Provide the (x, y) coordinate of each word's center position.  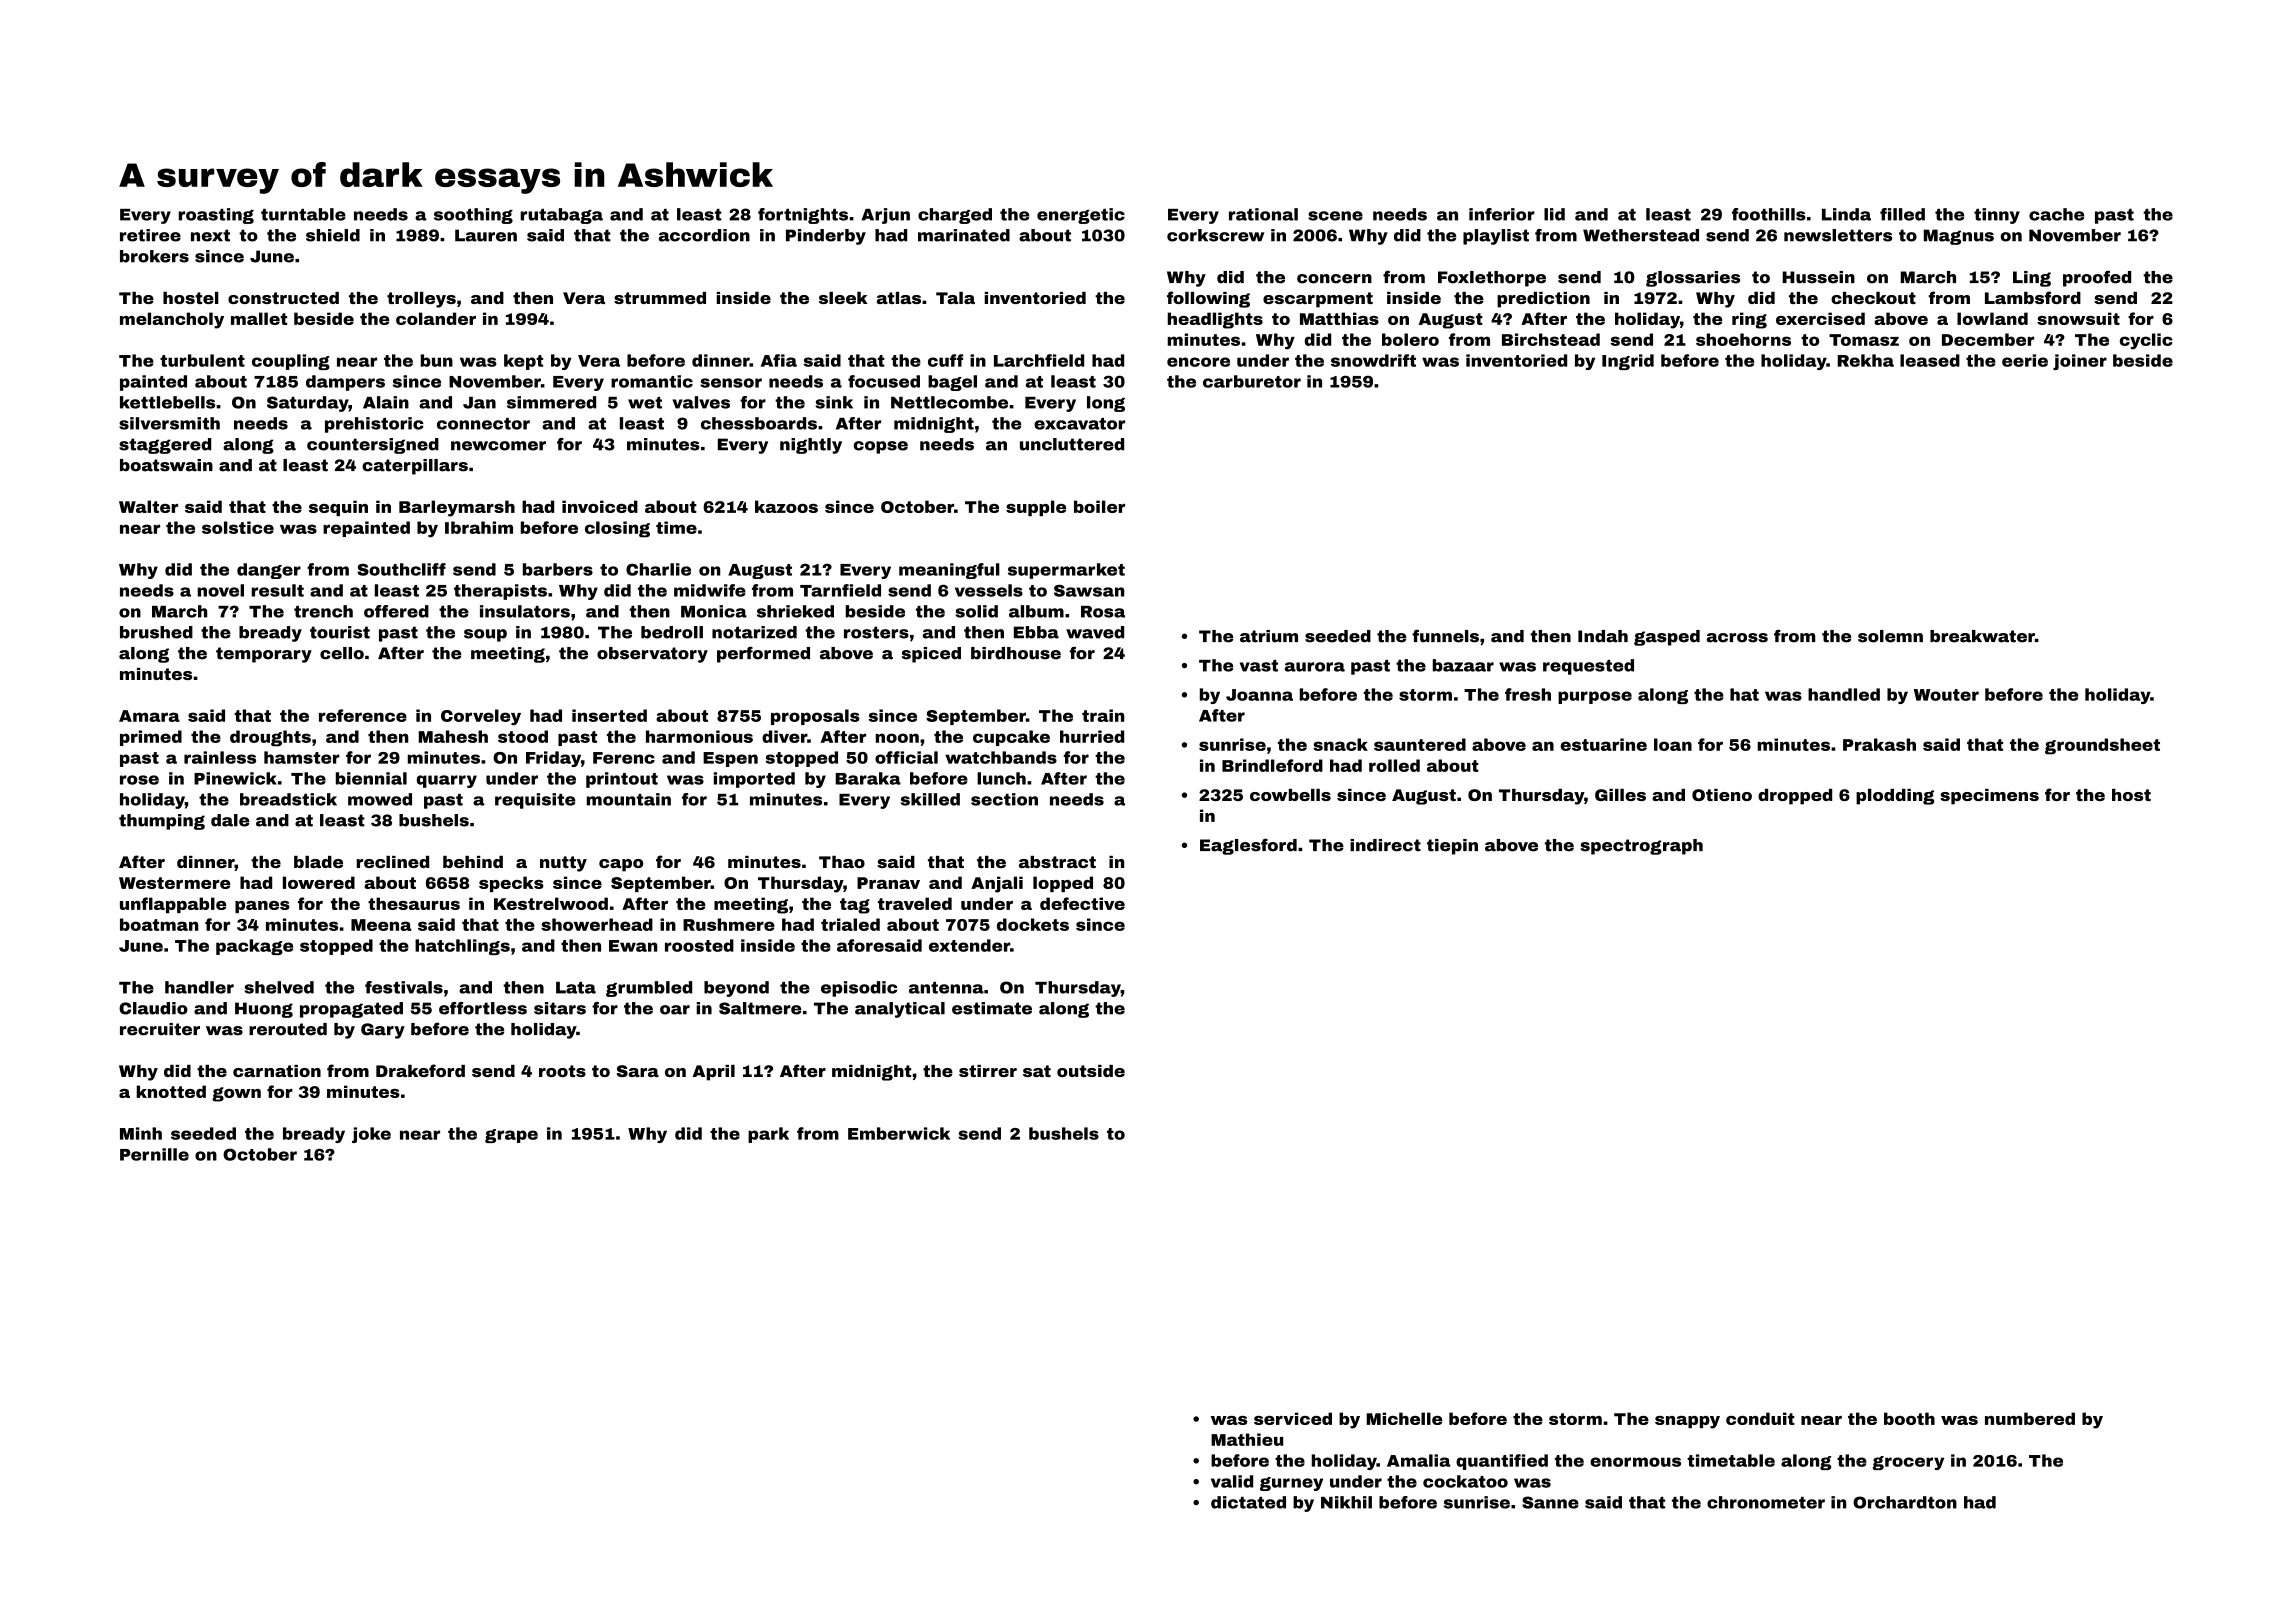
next (210, 235)
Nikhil (1346, 1502)
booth (1909, 1418)
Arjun (885, 216)
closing (617, 529)
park (768, 1135)
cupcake (1011, 738)
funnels (1445, 636)
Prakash (1879, 744)
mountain (629, 799)
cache (2056, 214)
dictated (1248, 1502)
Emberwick (899, 1133)
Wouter (1946, 695)
